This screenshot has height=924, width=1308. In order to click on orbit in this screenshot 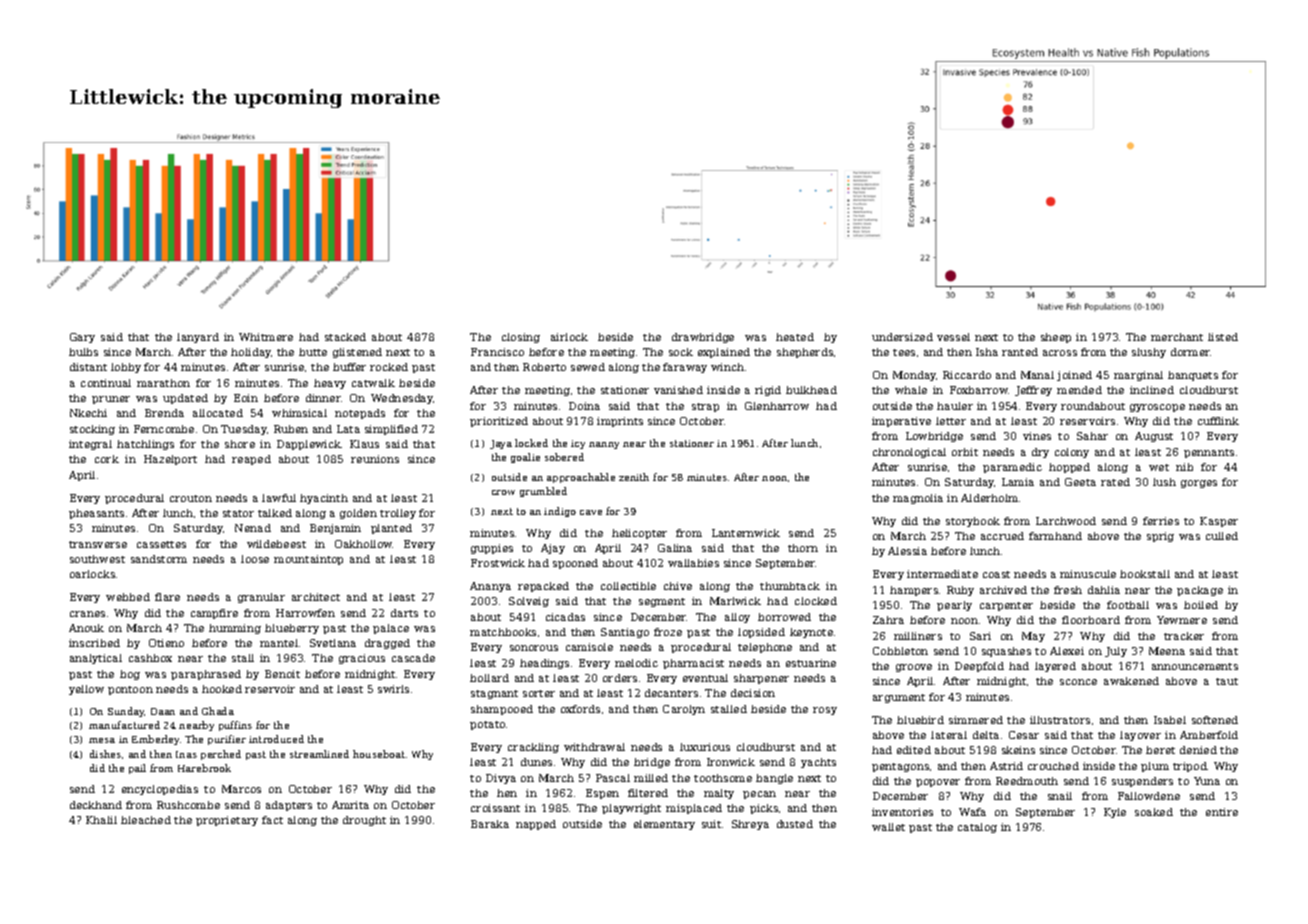, I will do `click(965, 452)`.
